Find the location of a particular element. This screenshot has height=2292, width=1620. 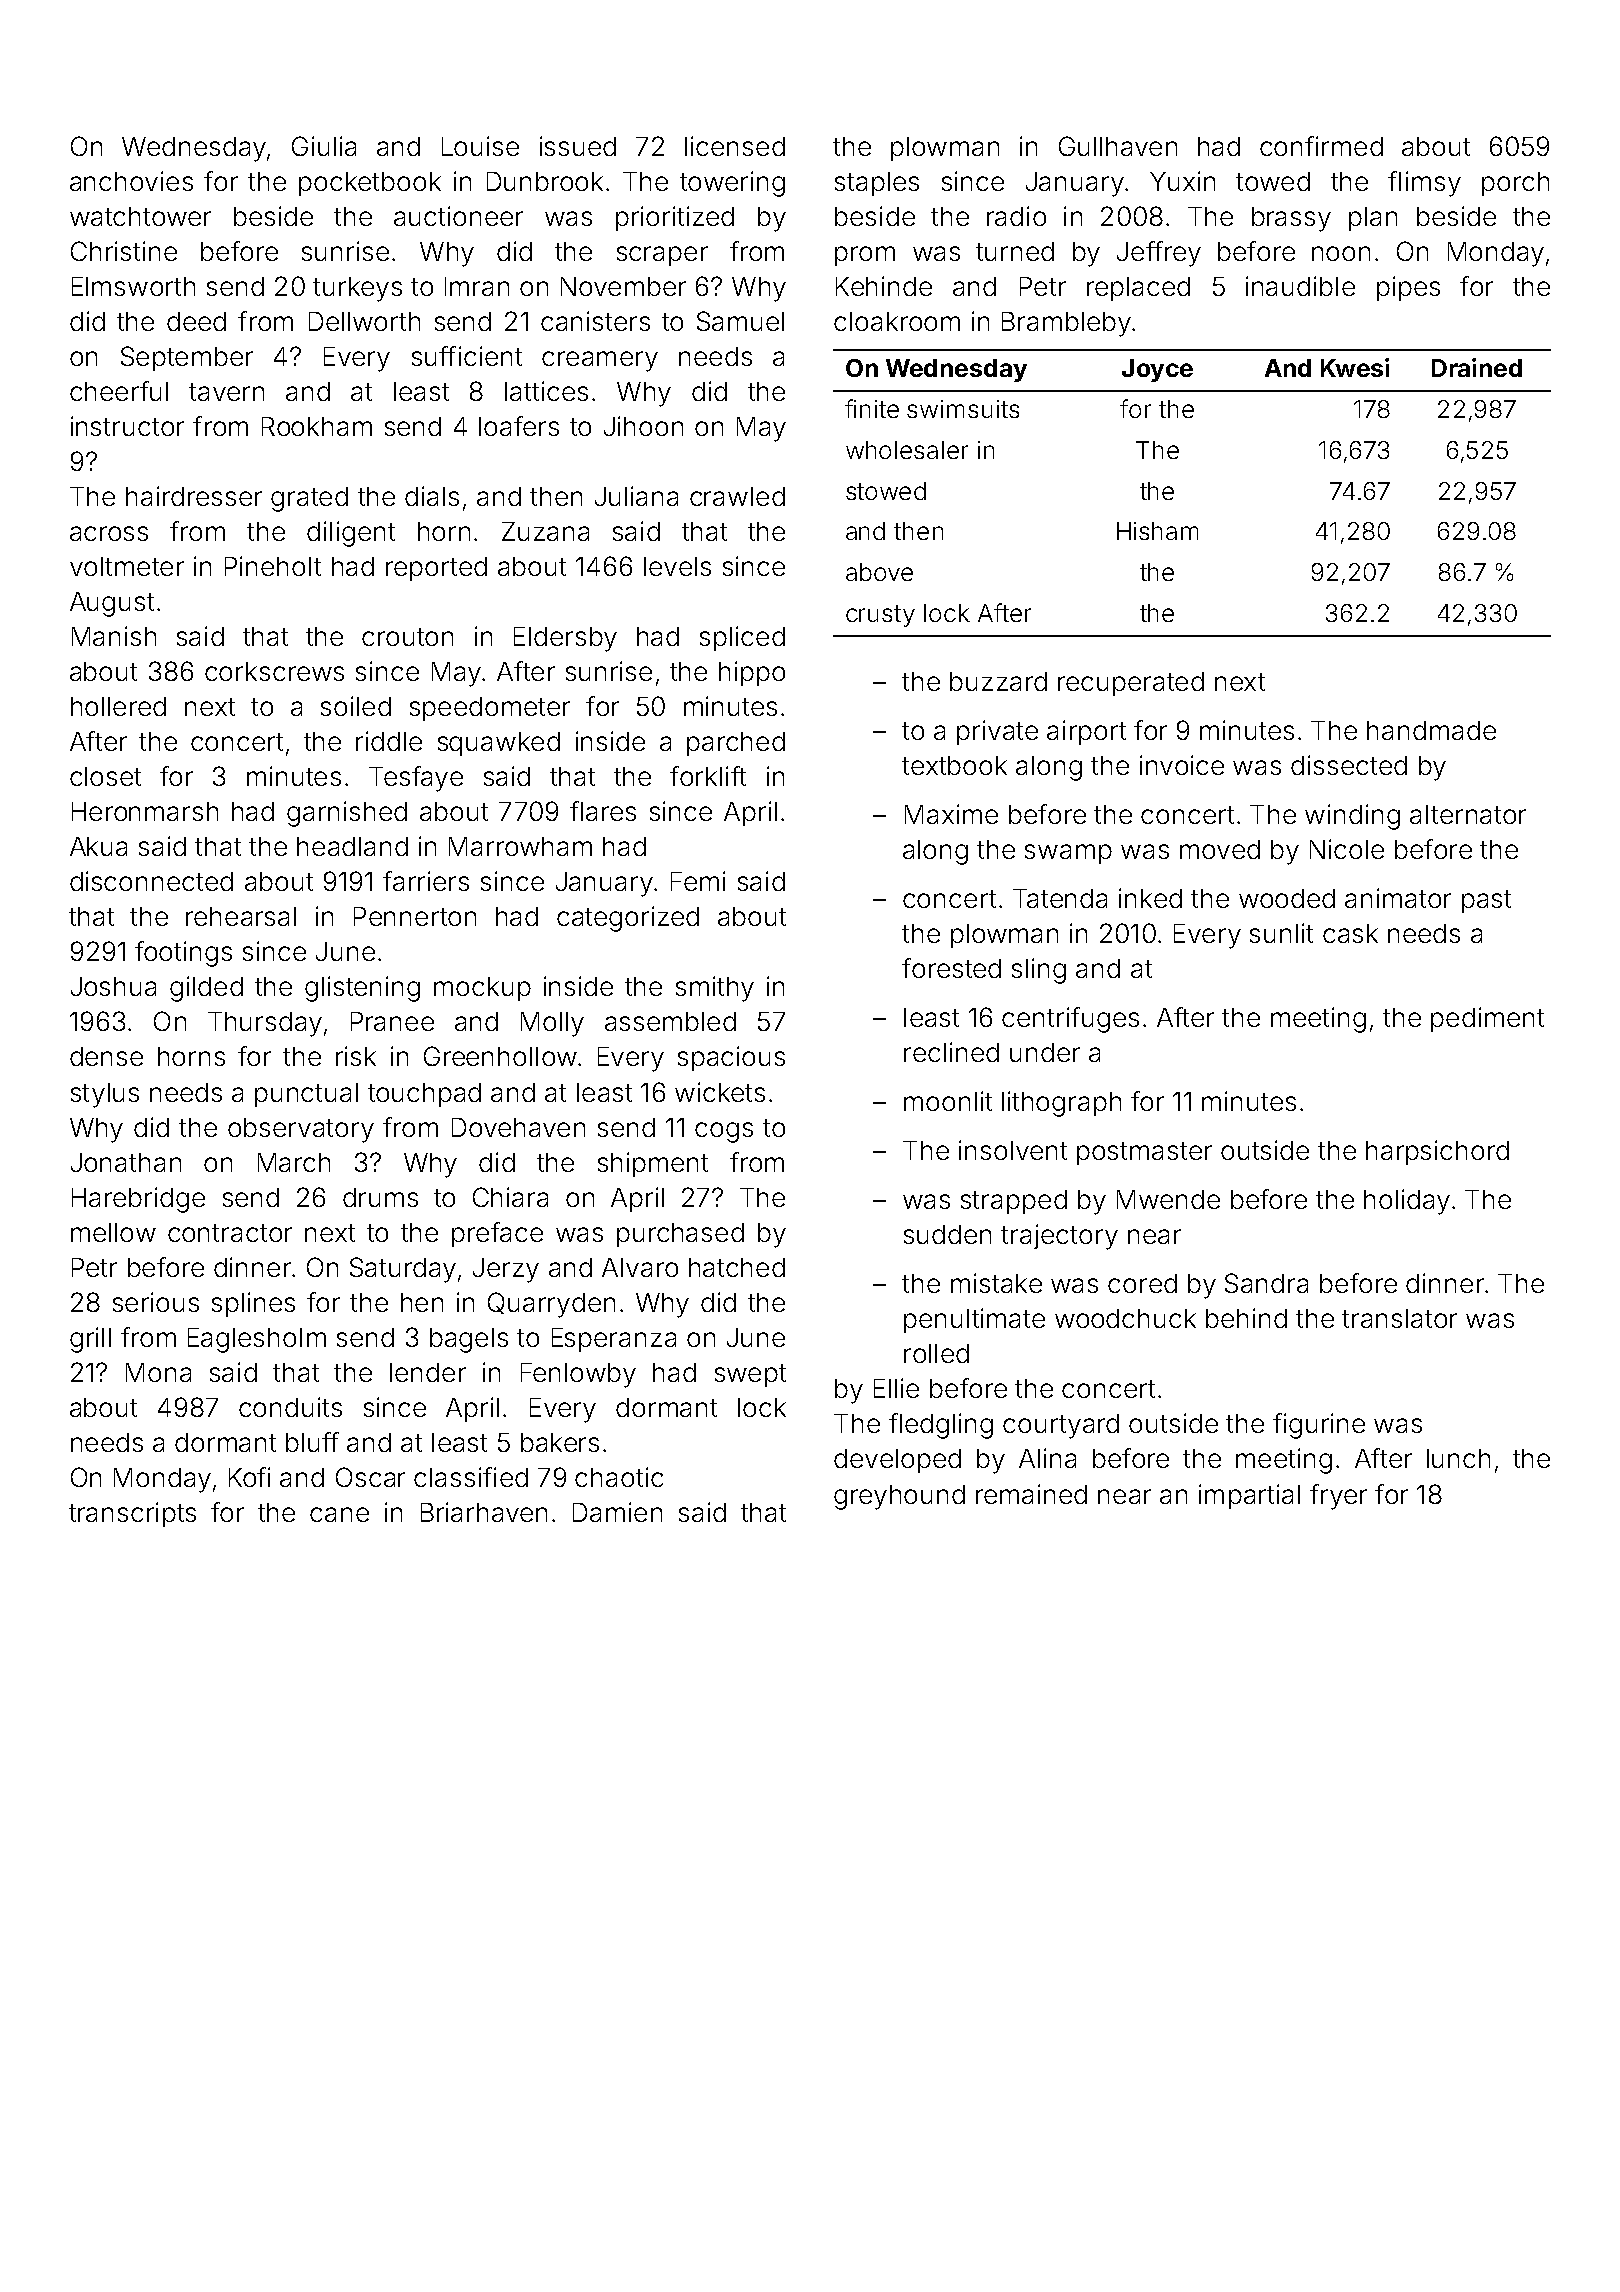

Hisham is located at coordinates (1157, 531).
